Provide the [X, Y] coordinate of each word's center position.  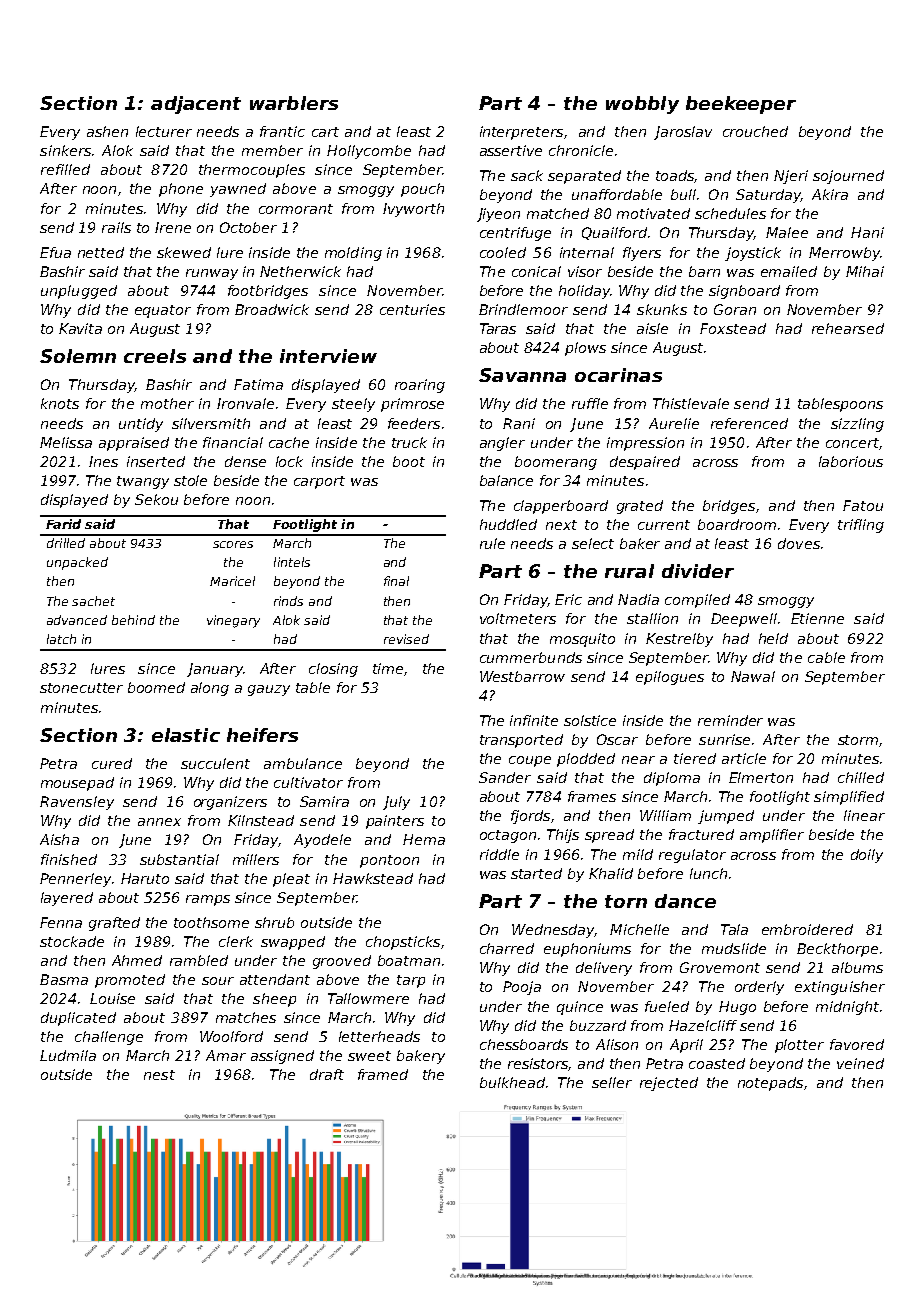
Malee [787, 232]
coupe [530, 761]
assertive [511, 150]
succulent [215, 763]
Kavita [80, 328]
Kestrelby [679, 640]
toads [675, 175]
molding [353, 254]
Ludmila [68, 1055]
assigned [282, 1057]
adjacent [196, 105]
